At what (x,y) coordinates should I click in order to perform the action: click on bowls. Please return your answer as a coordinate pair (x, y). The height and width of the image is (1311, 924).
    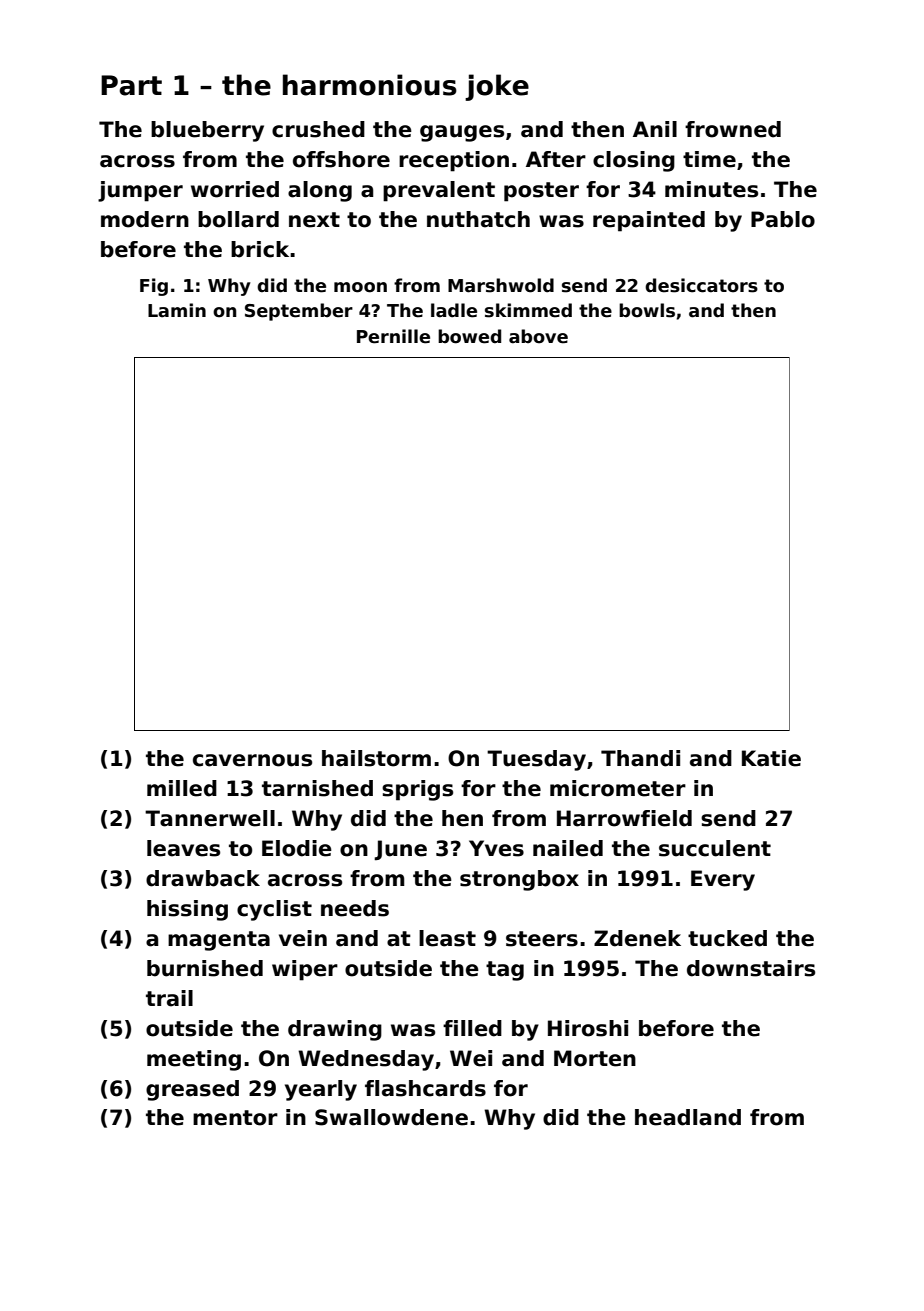
    Looking at the image, I should click on (647, 310).
